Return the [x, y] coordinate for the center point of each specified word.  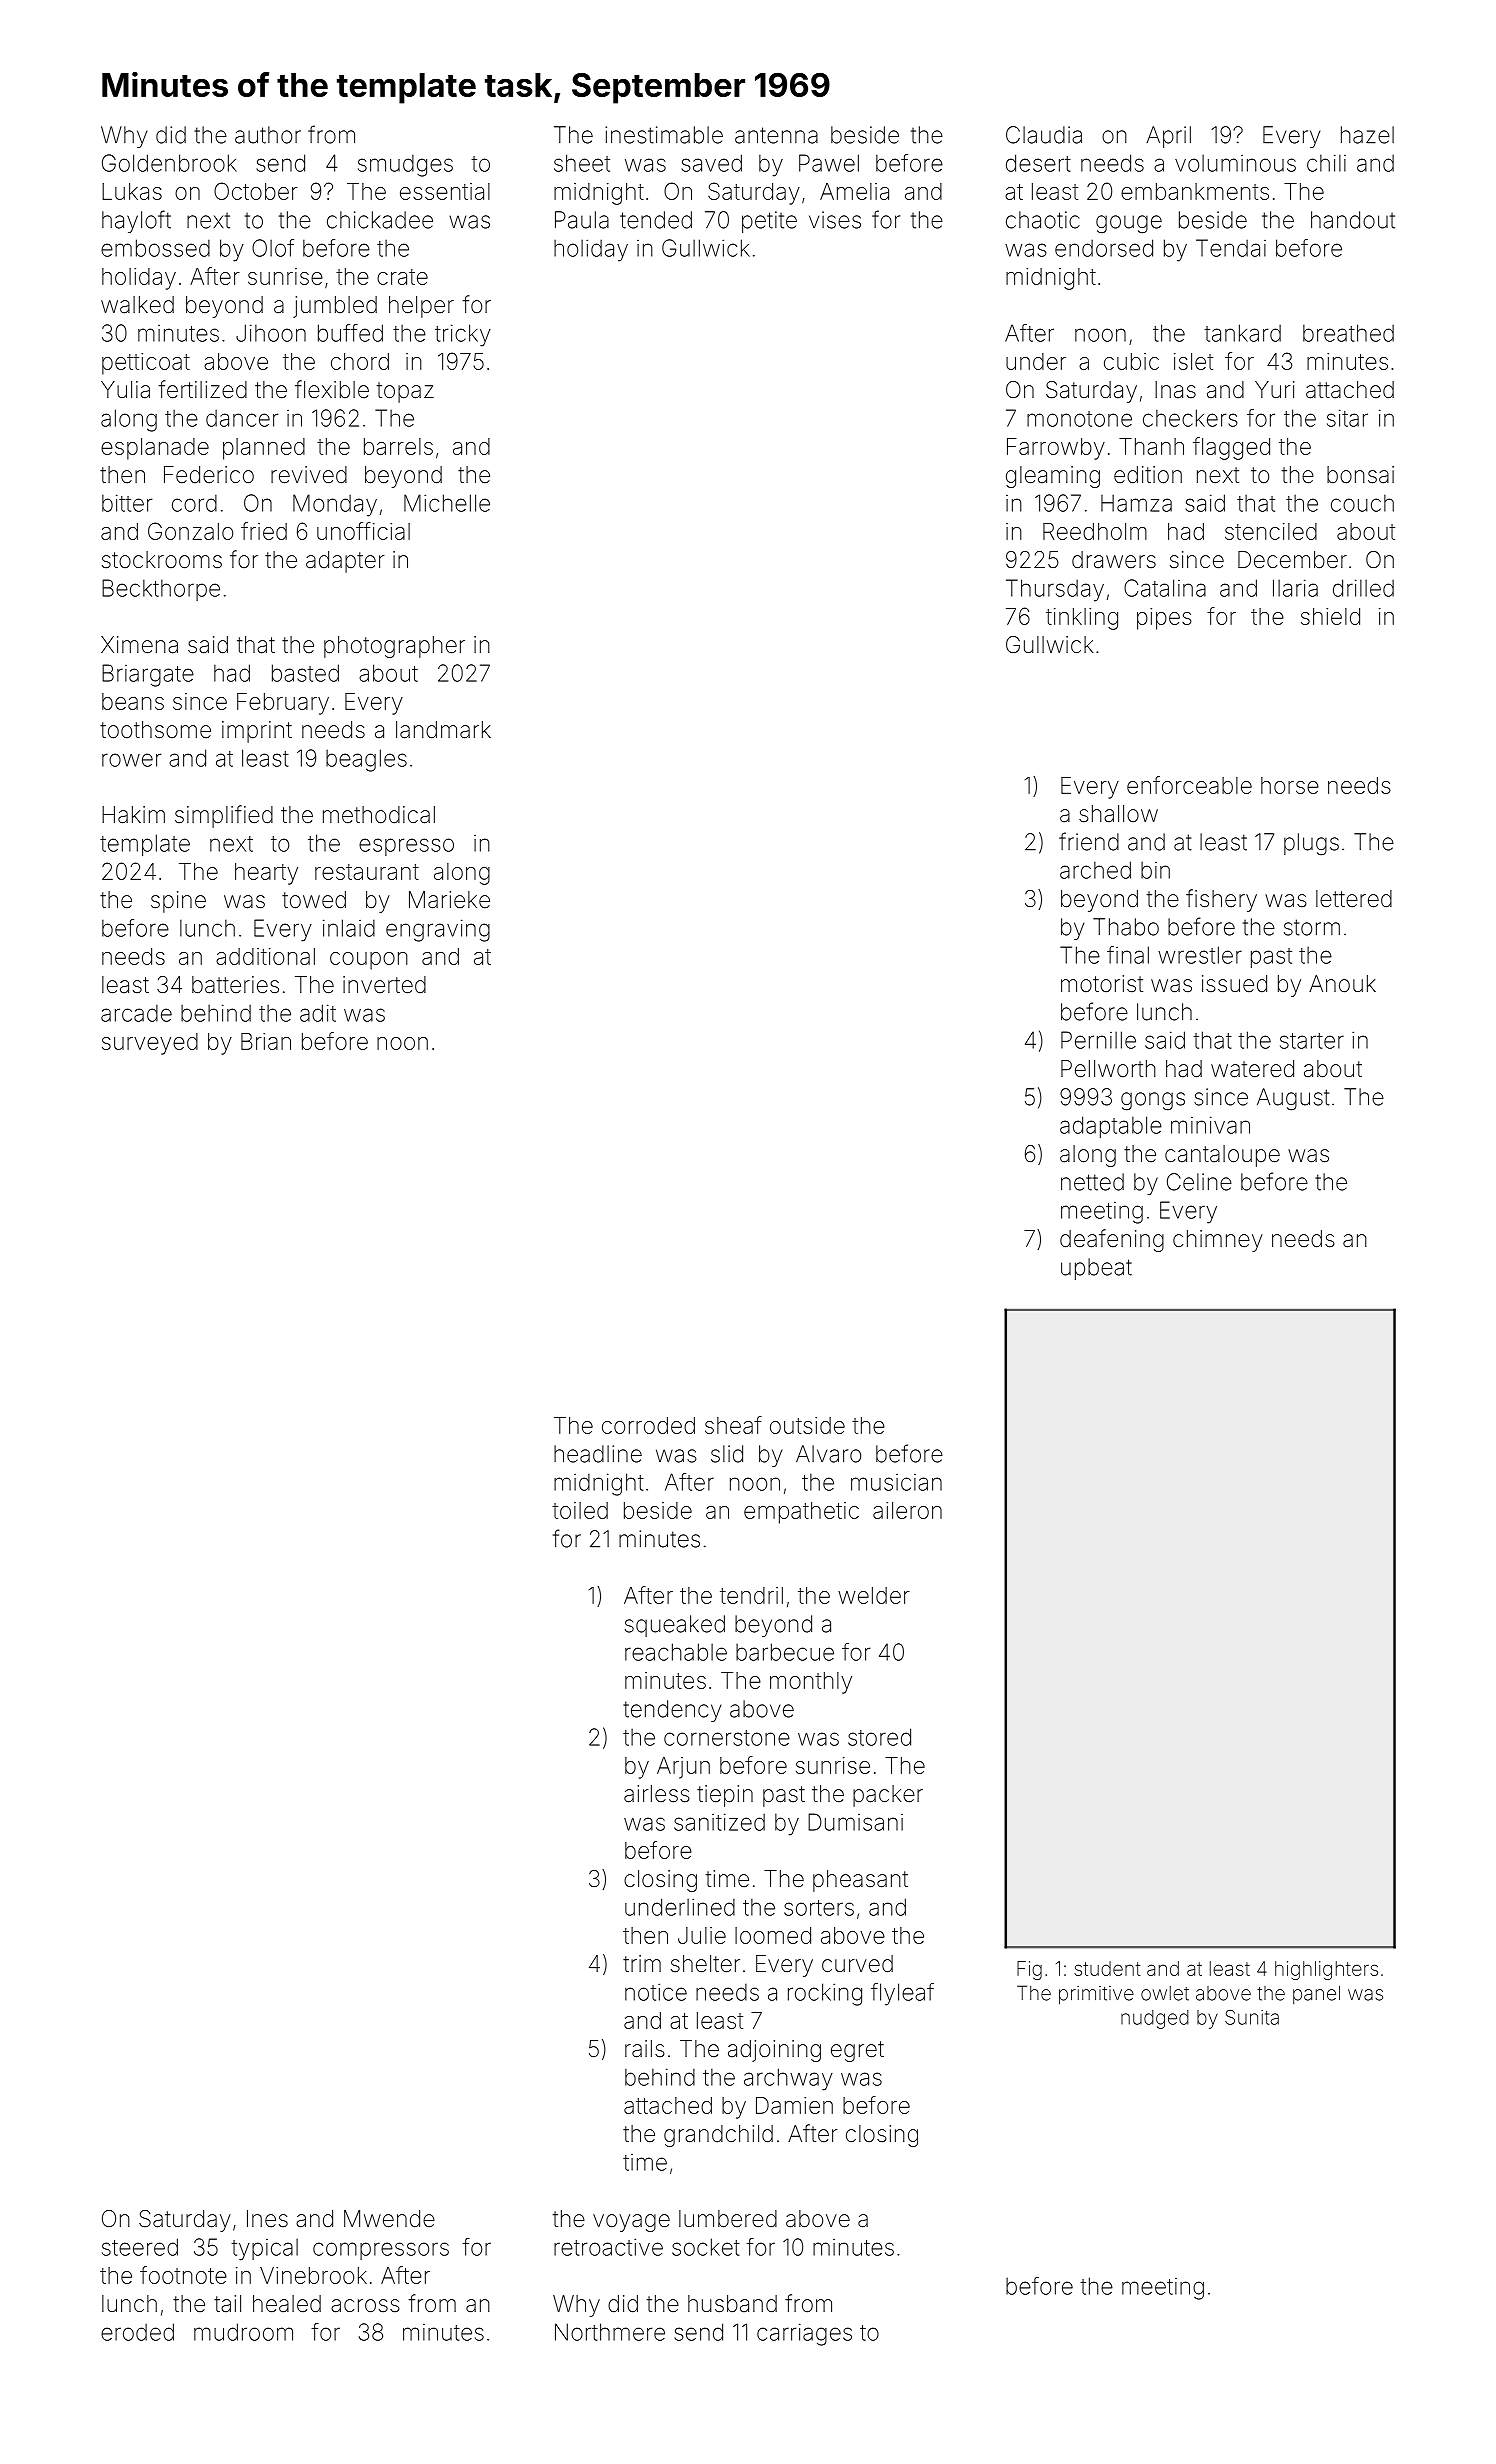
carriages [804, 2334]
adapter [345, 562]
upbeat [1096, 1269]
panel [1316, 1994]
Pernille [1098, 1040]
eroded [137, 2332]
